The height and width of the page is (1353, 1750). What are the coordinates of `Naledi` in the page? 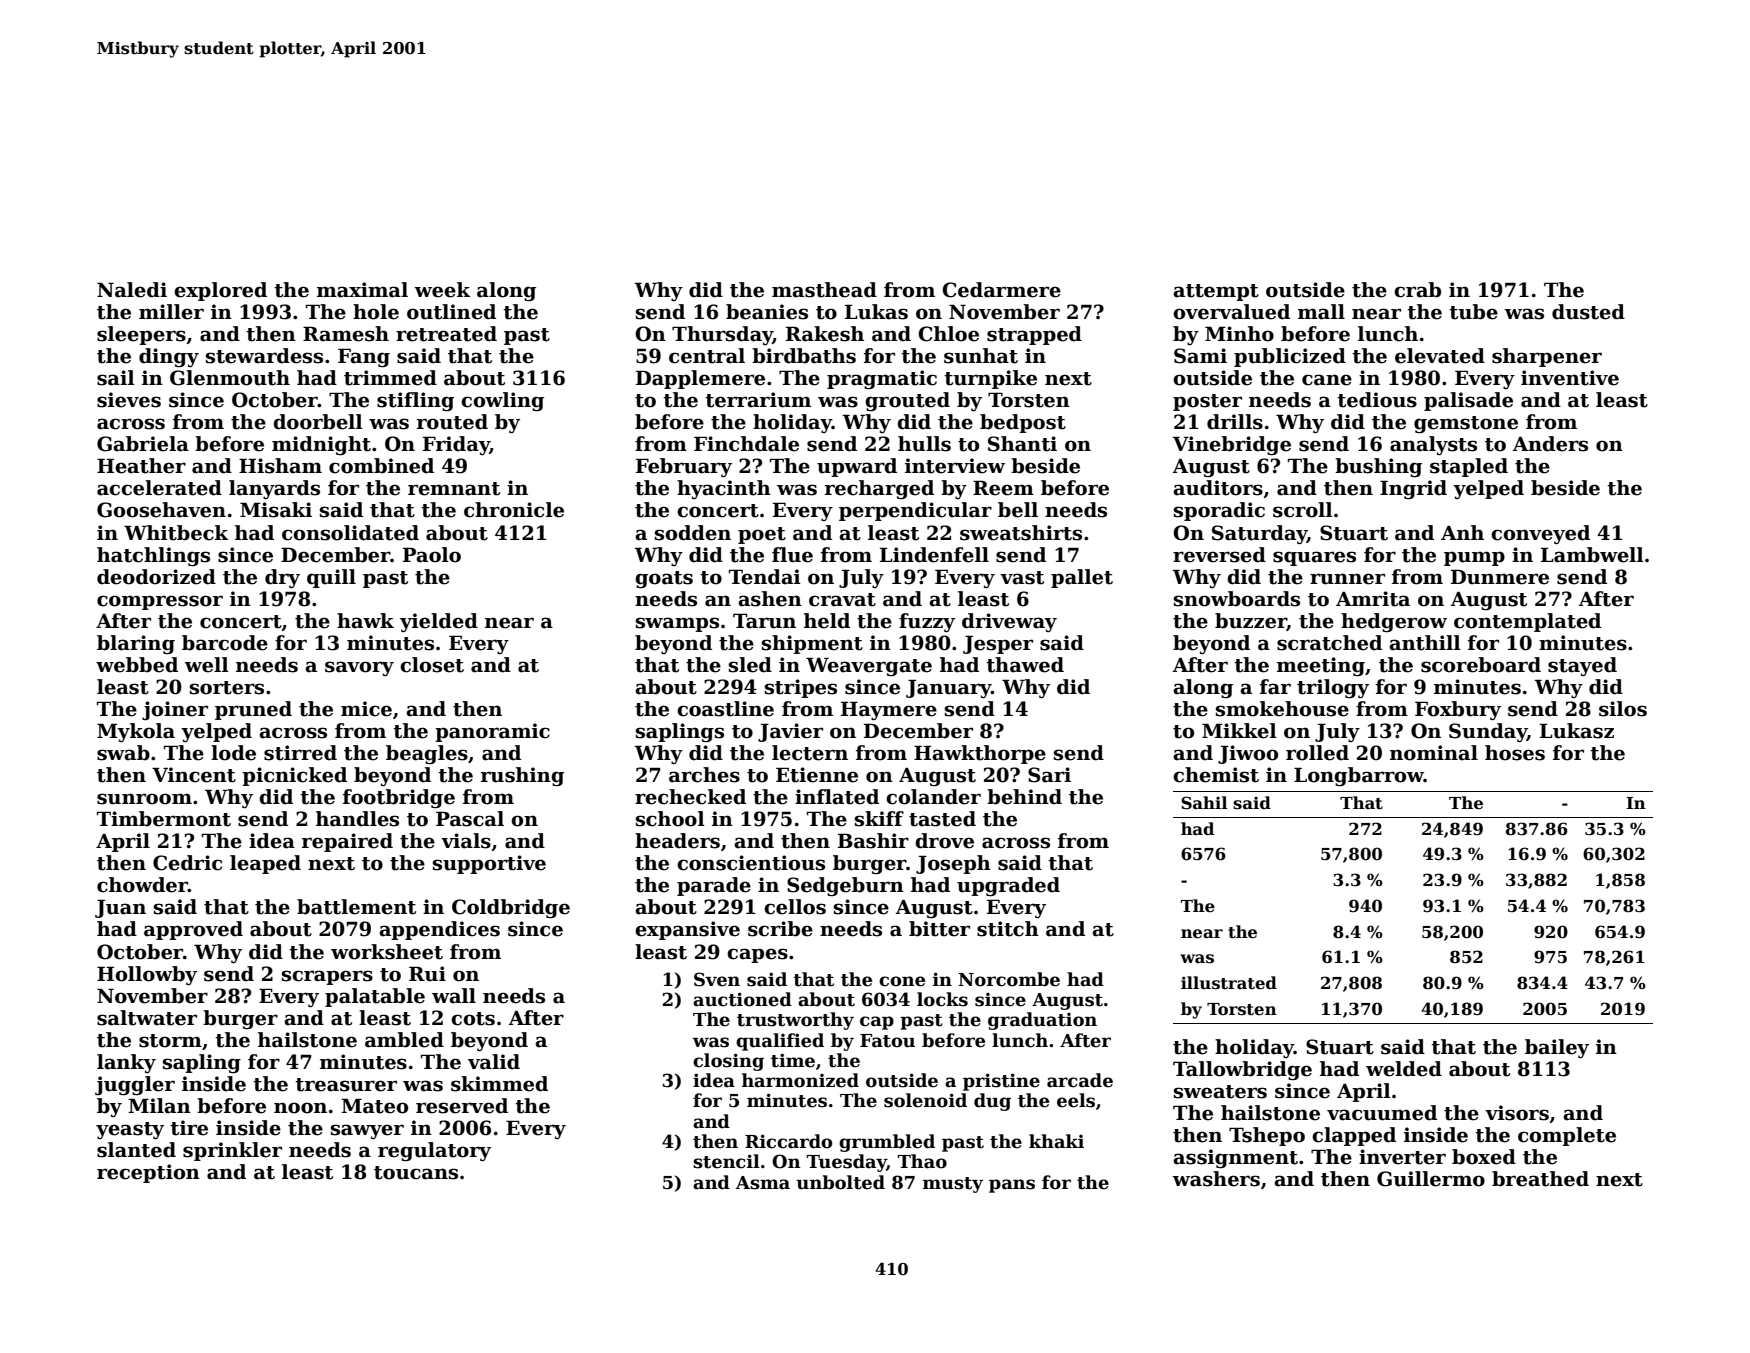 It's located at (132, 290).
